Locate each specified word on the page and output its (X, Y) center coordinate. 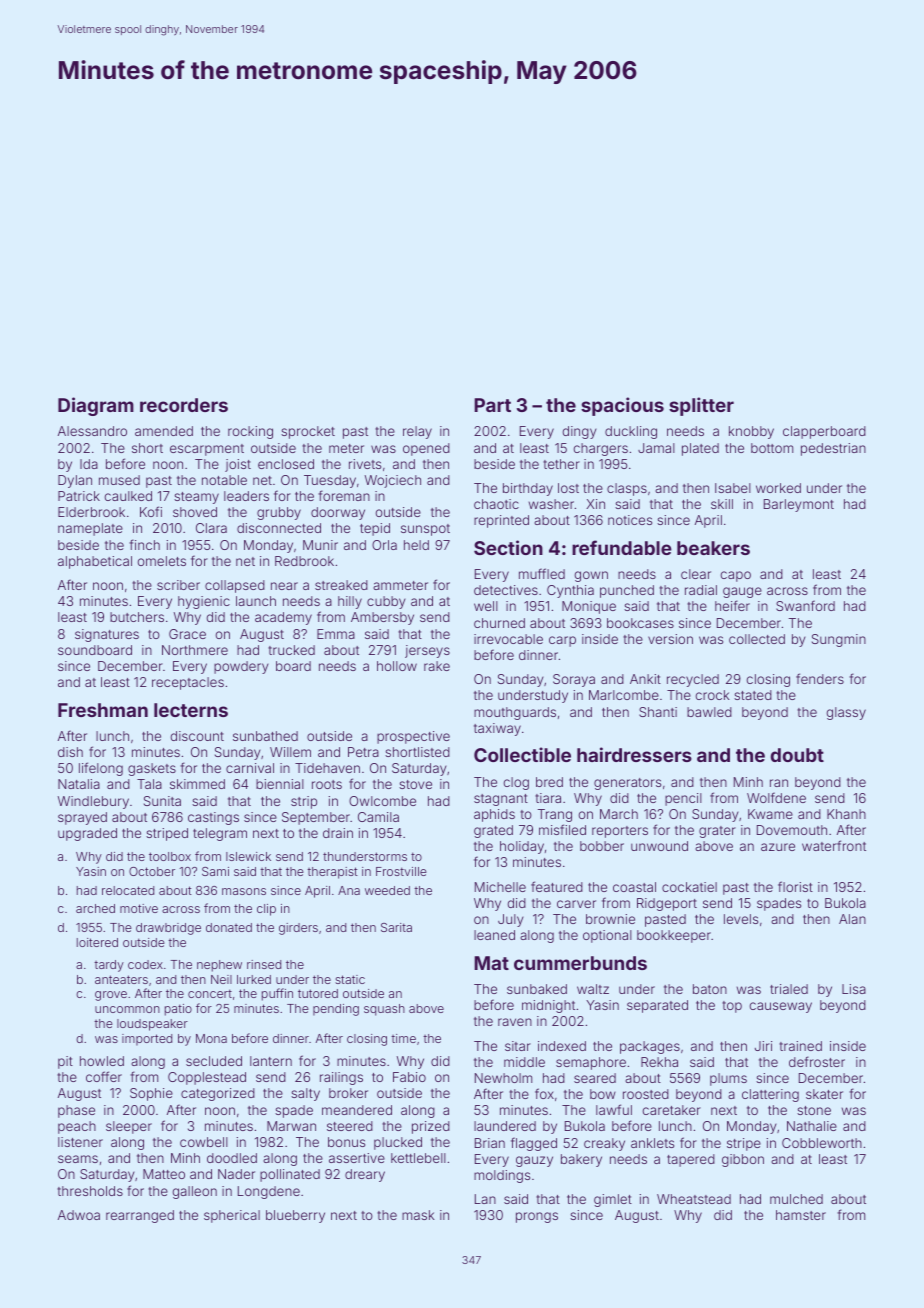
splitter (701, 406)
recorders (184, 405)
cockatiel (689, 887)
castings (213, 818)
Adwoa (79, 1215)
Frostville (401, 871)
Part (492, 405)
